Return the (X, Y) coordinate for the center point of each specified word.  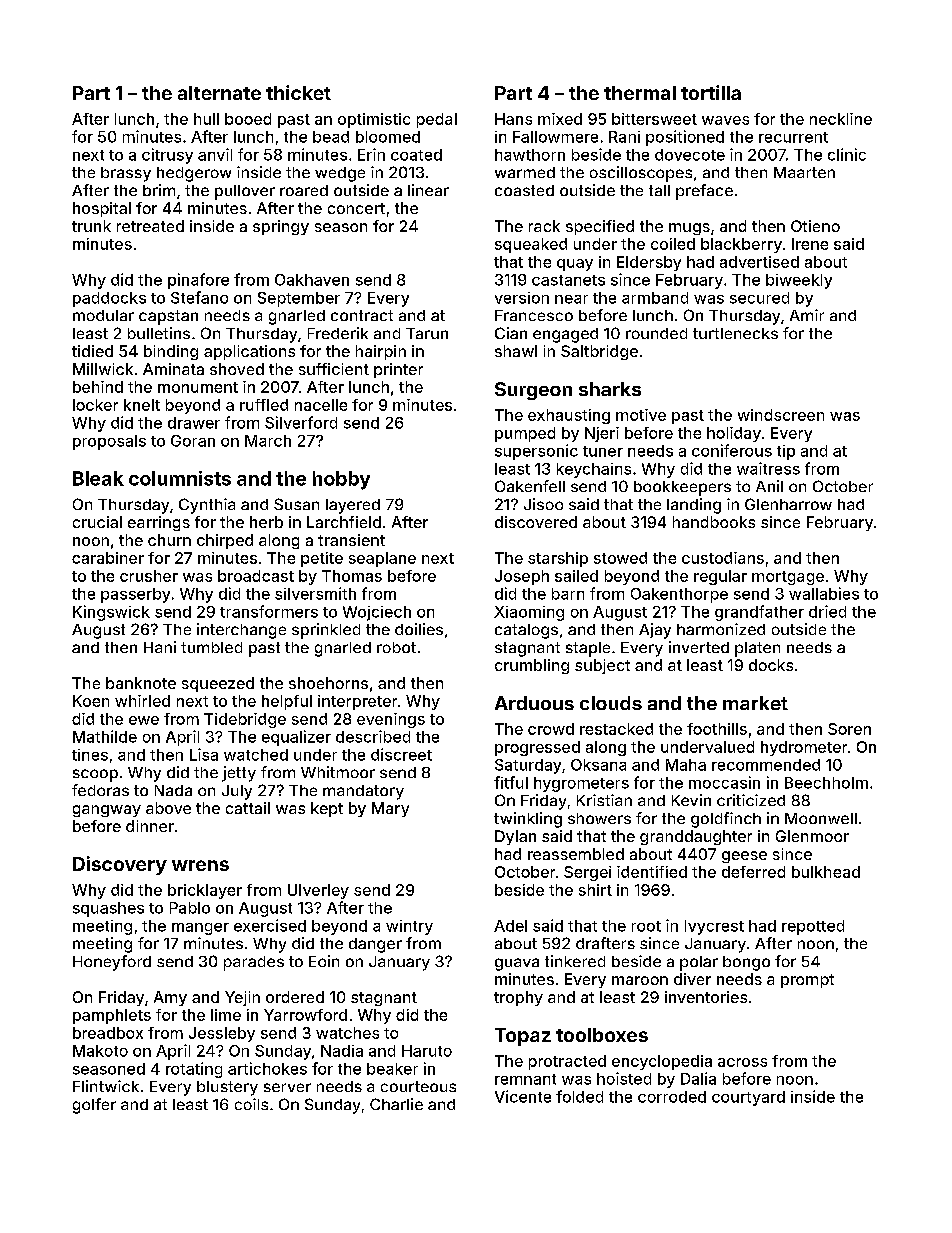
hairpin (381, 352)
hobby (341, 480)
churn (169, 540)
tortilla (711, 92)
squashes (108, 909)
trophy (518, 998)
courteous (418, 1086)
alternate (219, 93)
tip (786, 452)
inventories (706, 997)
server (287, 1087)
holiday (734, 434)
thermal (640, 93)
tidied (92, 351)
